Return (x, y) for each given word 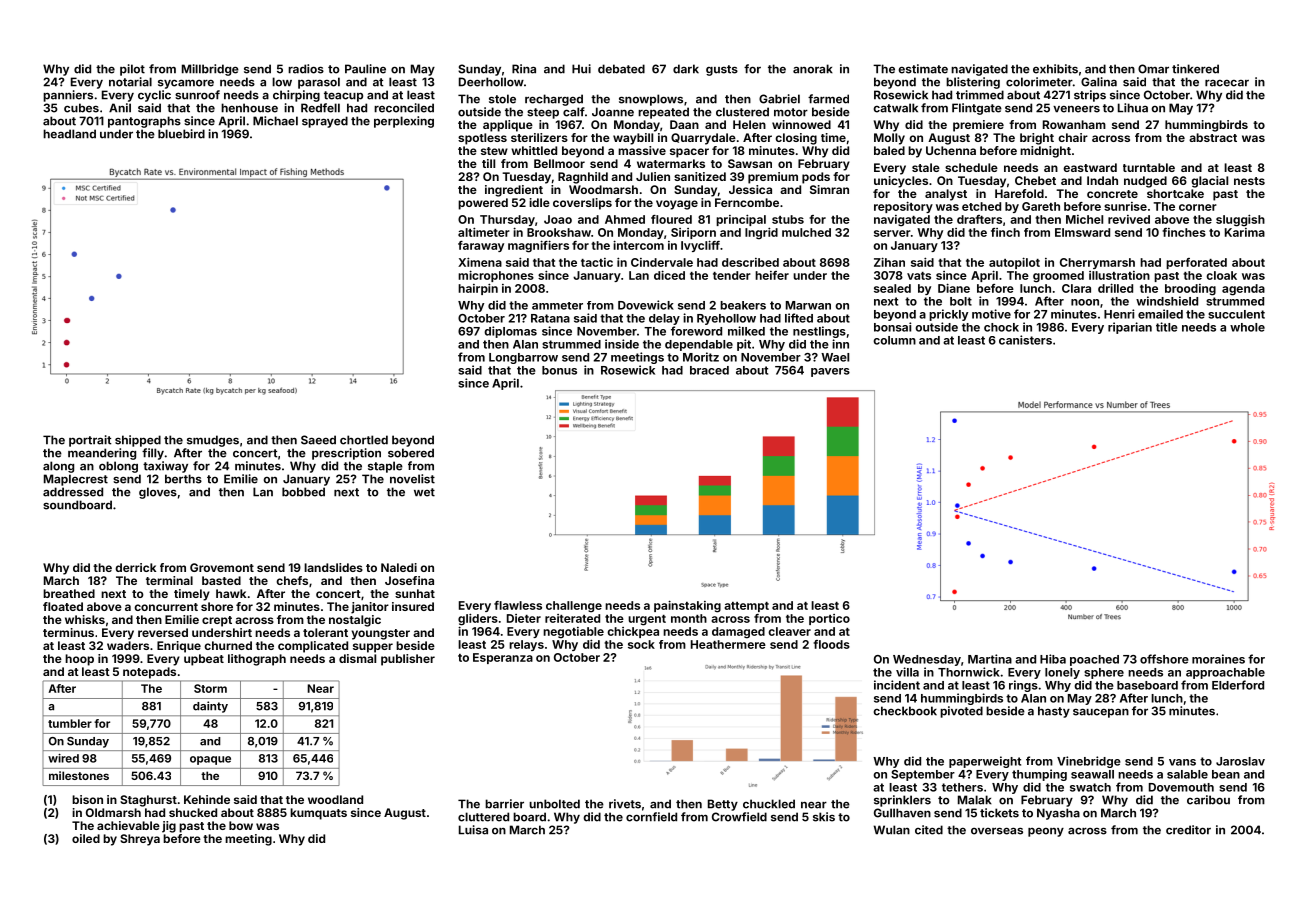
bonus (559, 370)
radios (306, 69)
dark (686, 69)
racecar (1227, 83)
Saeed (318, 440)
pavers (830, 372)
